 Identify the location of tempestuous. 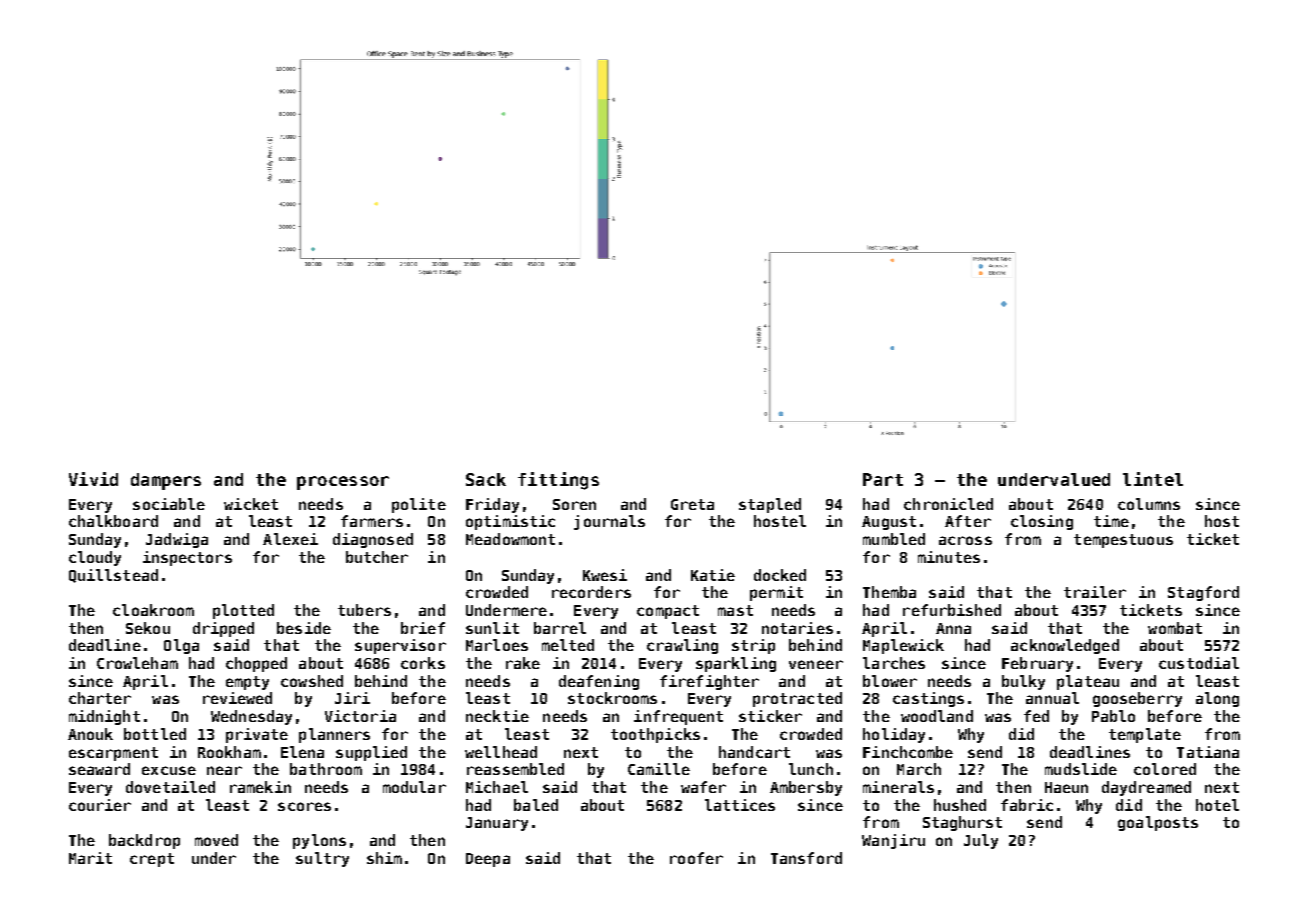
(1123, 541).
